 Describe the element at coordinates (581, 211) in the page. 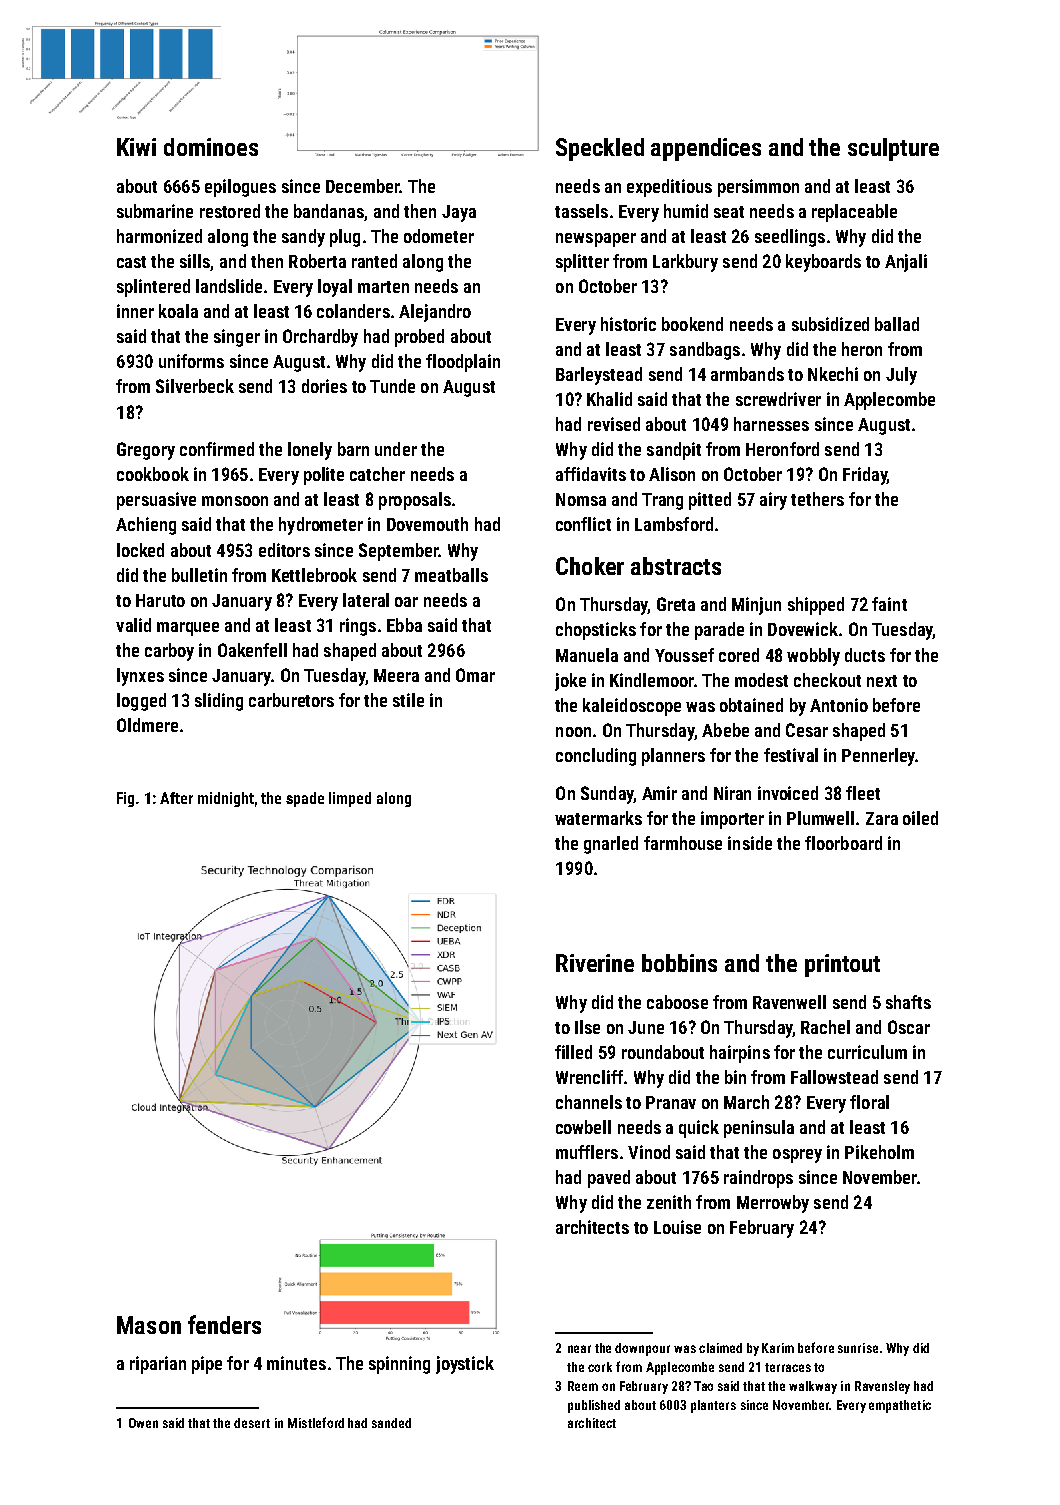

I see `tassels` at that location.
